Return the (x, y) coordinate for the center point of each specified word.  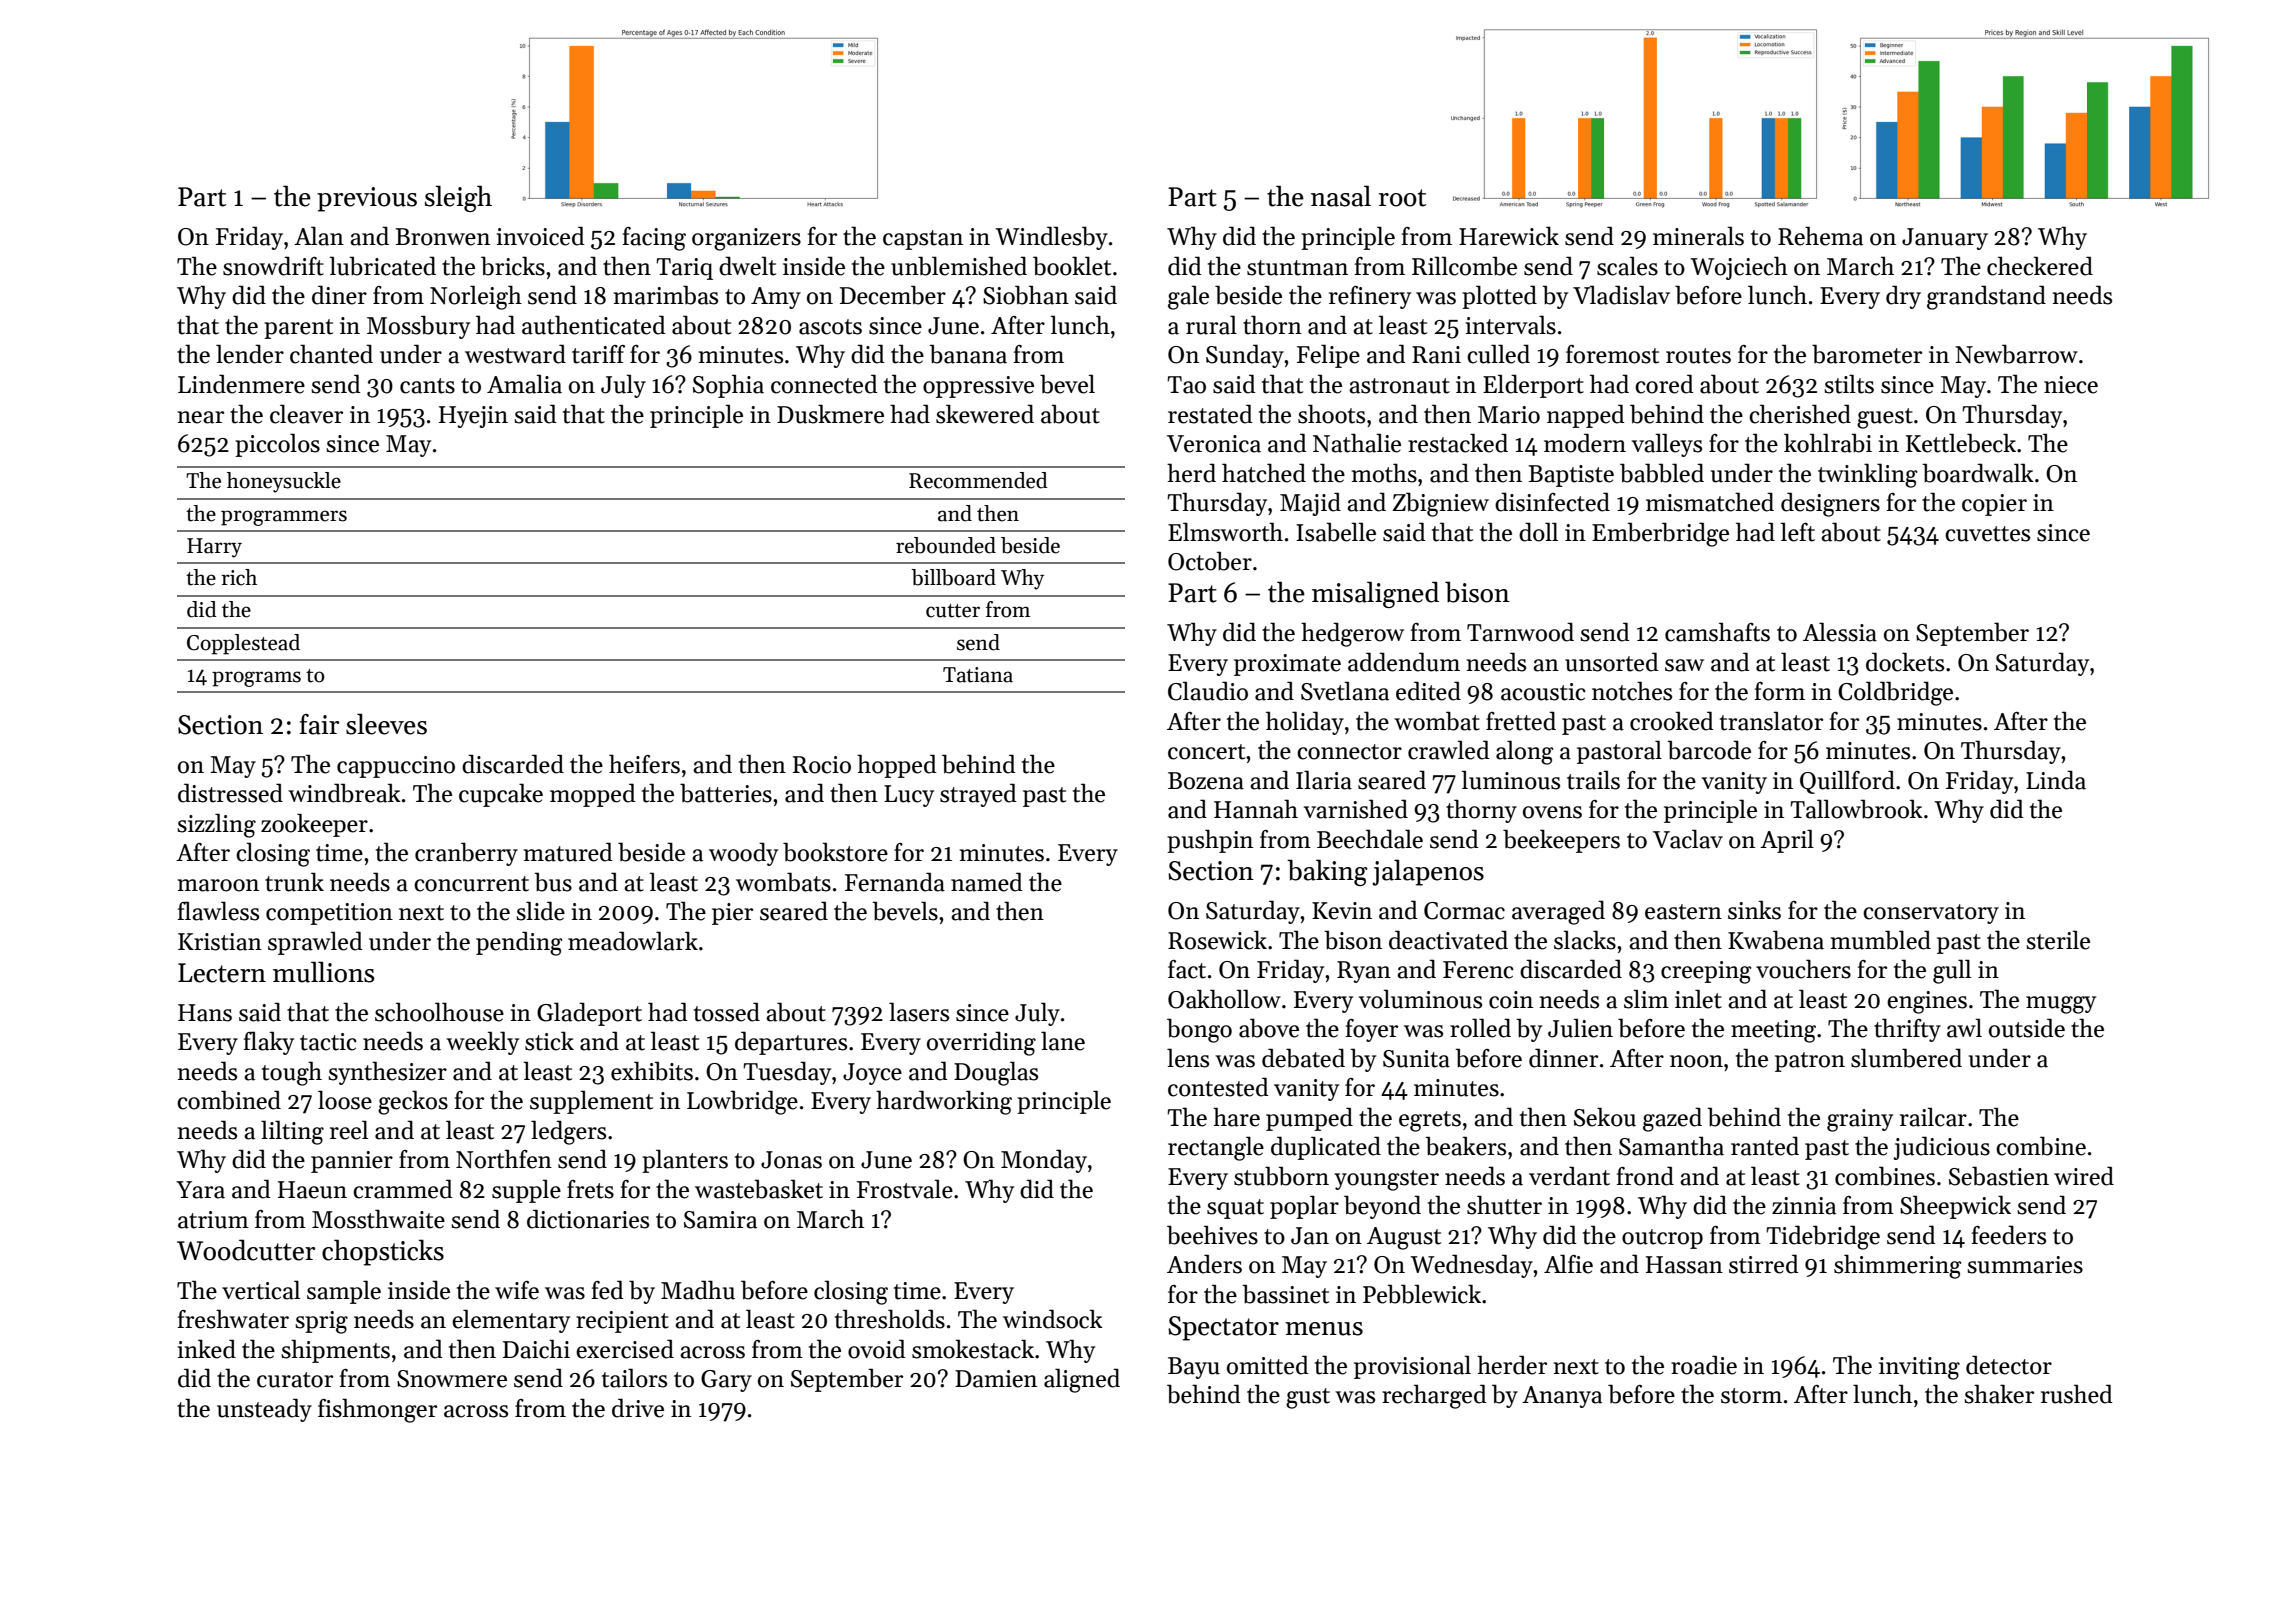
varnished (1356, 809)
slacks (1585, 940)
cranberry (466, 854)
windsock (1053, 1319)
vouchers (1803, 969)
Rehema (1820, 236)
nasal (1341, 196)
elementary (511, 1321)
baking (1327, 872)
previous (367, 199)
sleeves (386, 724)
